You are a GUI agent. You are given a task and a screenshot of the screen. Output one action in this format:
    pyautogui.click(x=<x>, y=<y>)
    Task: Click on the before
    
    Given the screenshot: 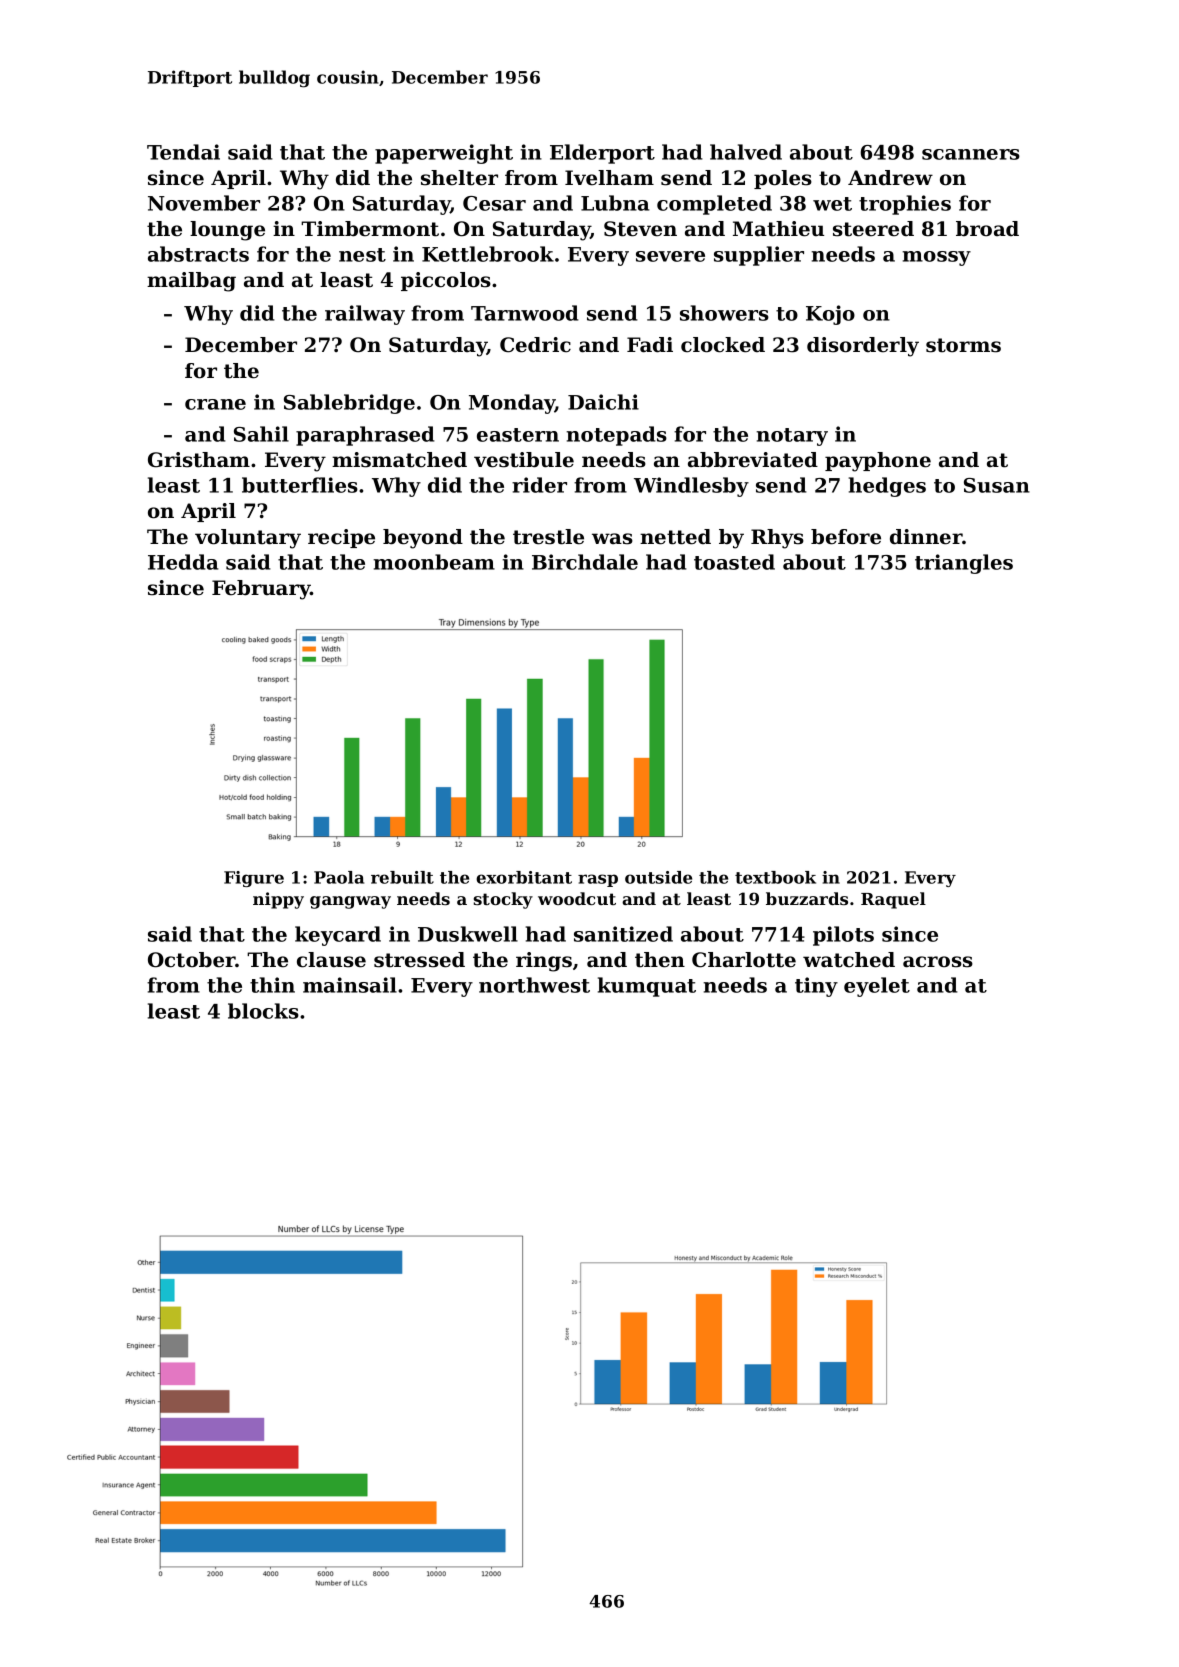 What is the action you would take?
    pyautogui.click(x=846, y=537)
